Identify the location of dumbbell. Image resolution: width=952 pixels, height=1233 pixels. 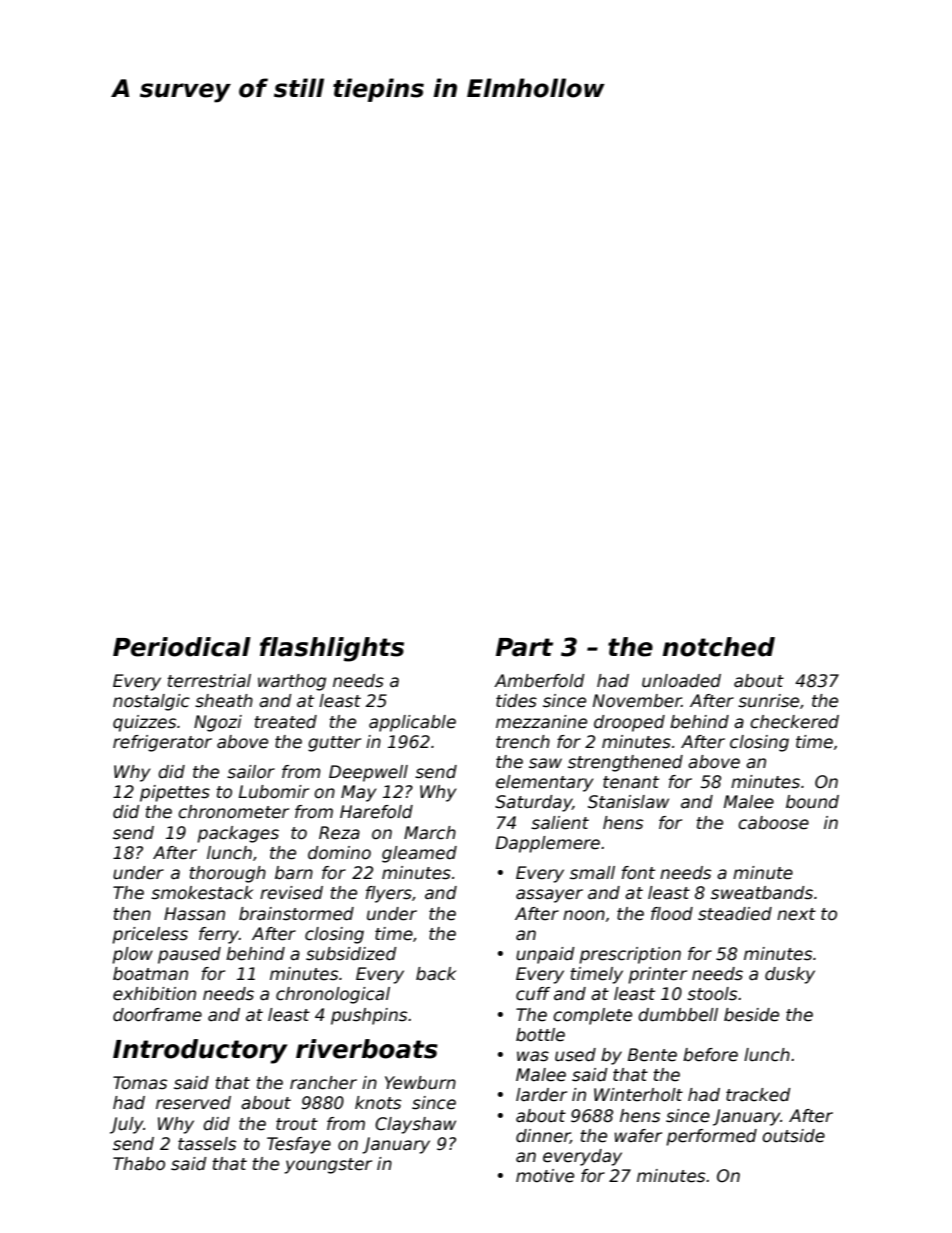
(678, 1015).
